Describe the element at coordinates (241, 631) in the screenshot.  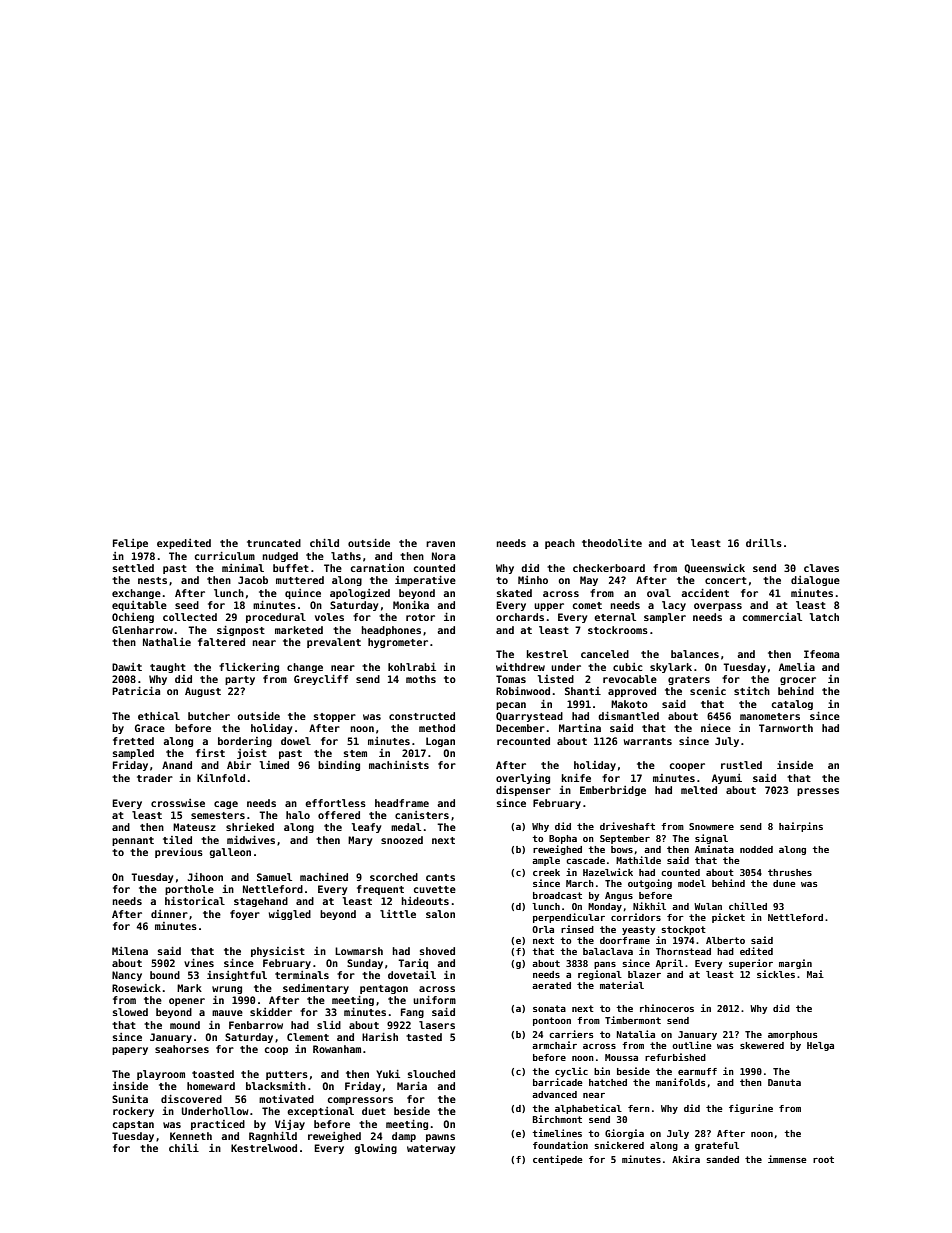
I see `signpost` at that location.
